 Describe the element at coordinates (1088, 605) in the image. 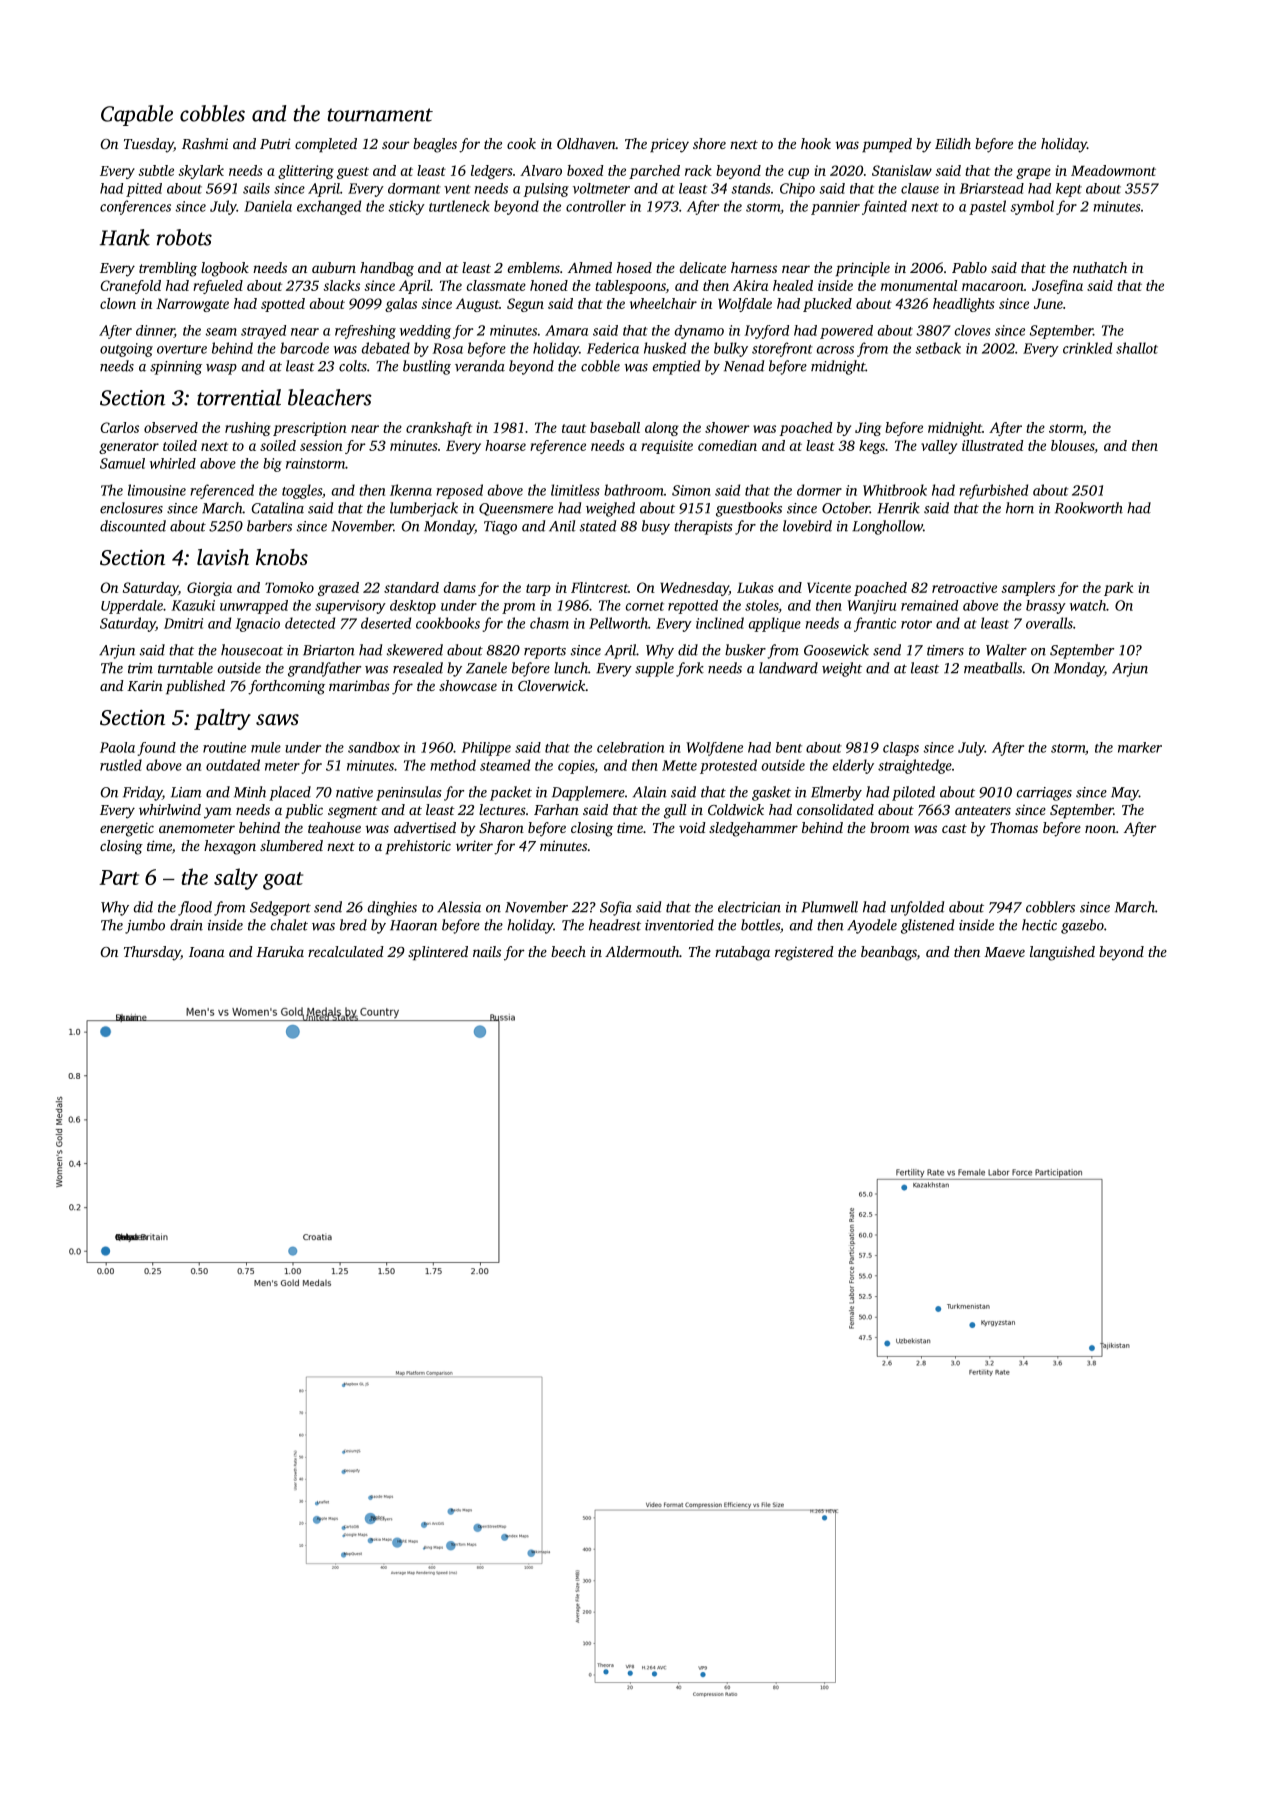

I see `watch` at that location.
